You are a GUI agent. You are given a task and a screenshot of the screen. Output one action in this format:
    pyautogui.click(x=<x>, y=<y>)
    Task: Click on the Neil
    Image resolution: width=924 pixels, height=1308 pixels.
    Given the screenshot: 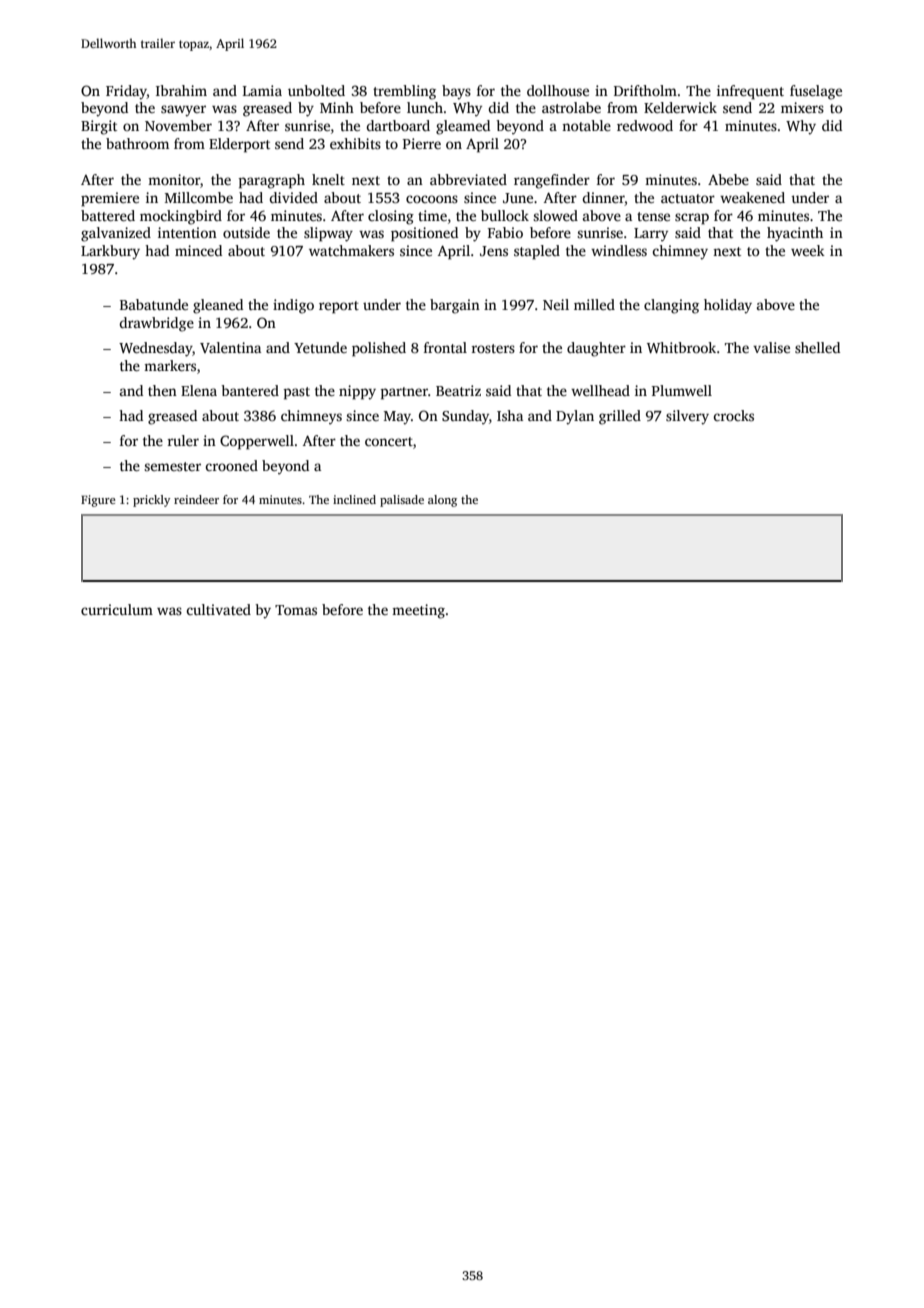 What is the action you would take?
    pyautogui.click(x=556, y=304)
